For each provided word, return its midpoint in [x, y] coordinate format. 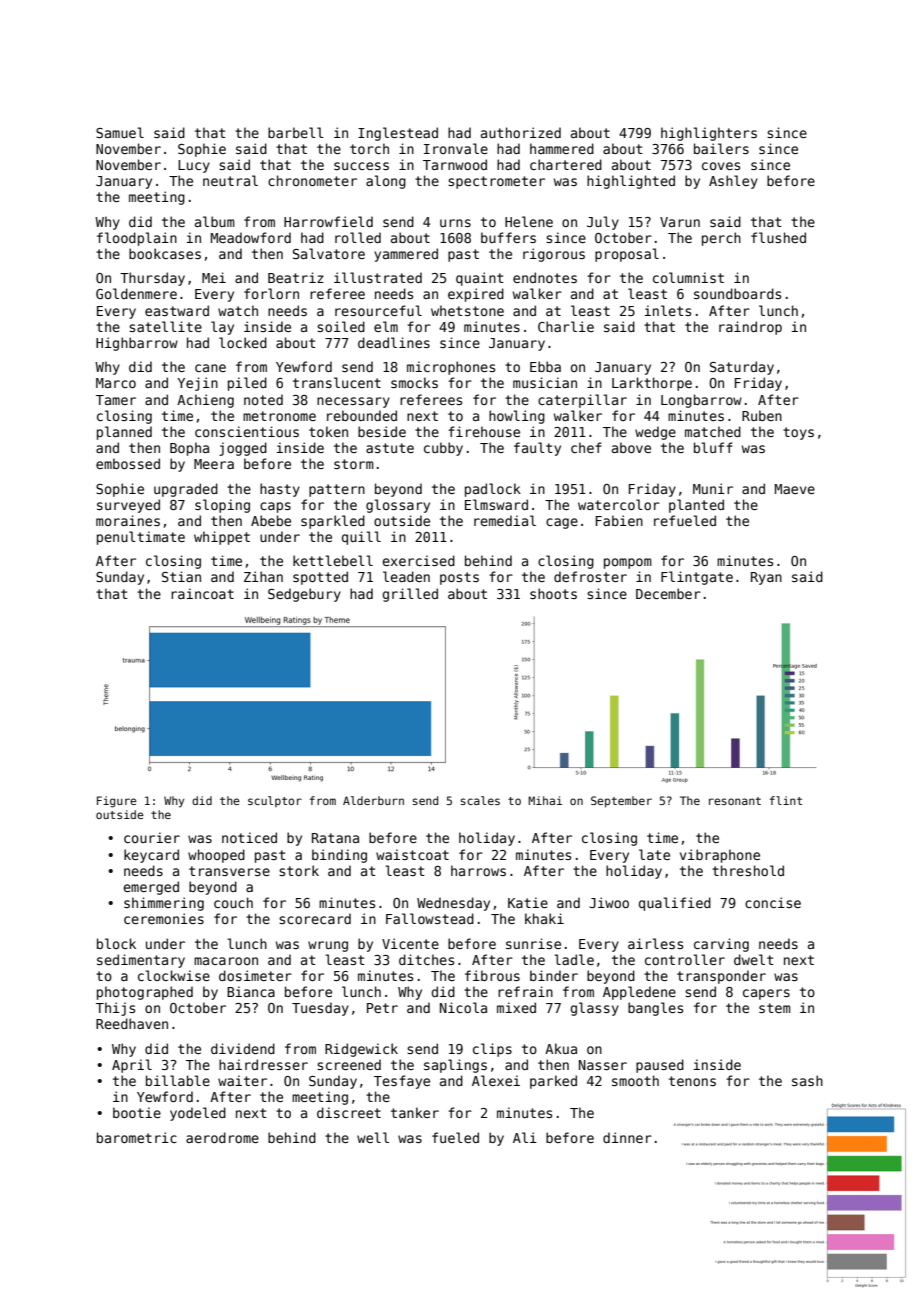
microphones [451, 368]
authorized [521, 132]
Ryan [766, 578]
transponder [721, 977]
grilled [410, 595]
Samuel [120, 132]
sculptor [275, 801]
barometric [137, 1137]
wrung [328, 946]
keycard [151, 856]
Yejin [198, 384]
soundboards [737, 293]
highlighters [709, 134]
